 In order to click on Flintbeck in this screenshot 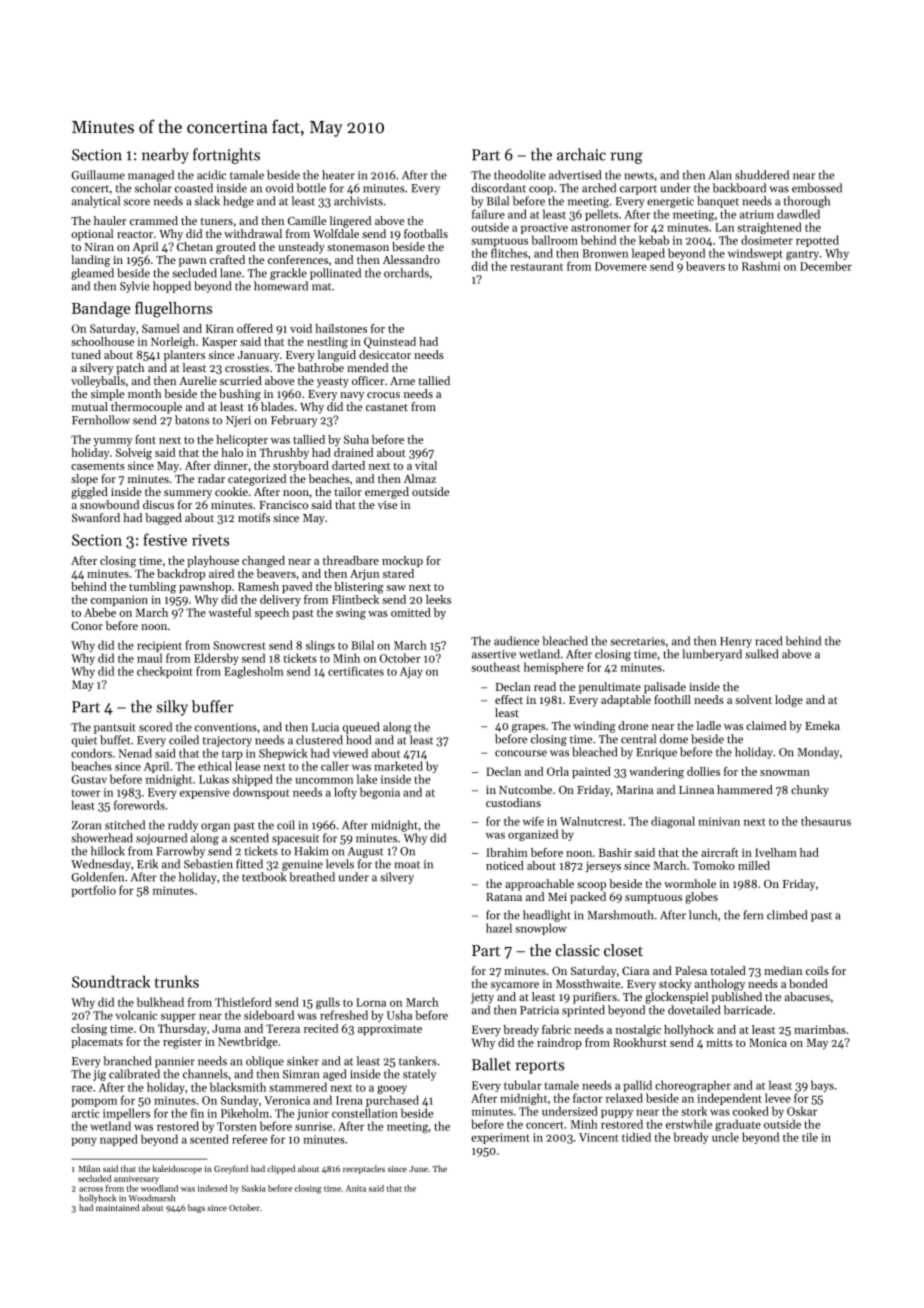, I will do `click(355, 599)`.
